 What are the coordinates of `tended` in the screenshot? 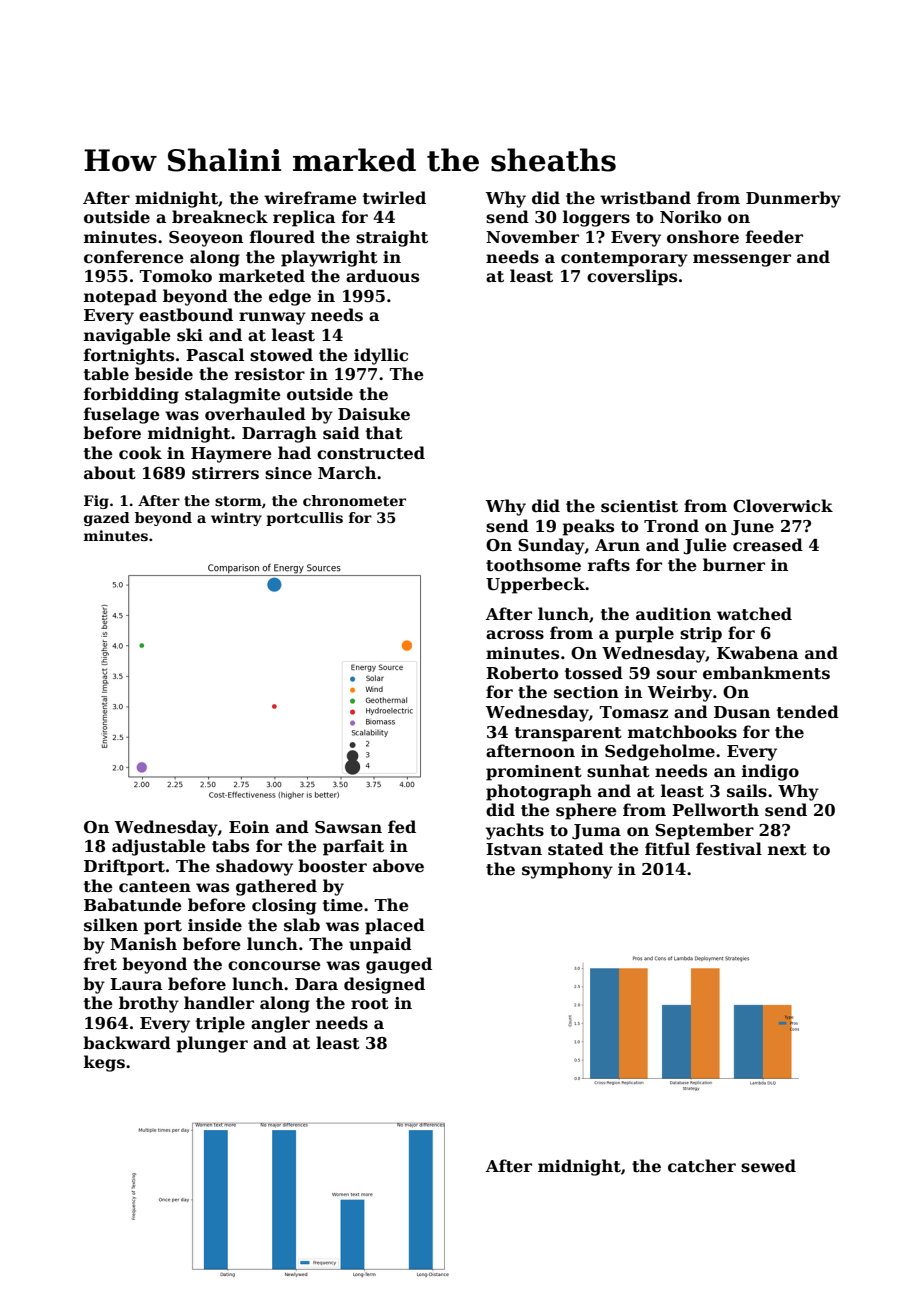 It's located at (808, 712).
